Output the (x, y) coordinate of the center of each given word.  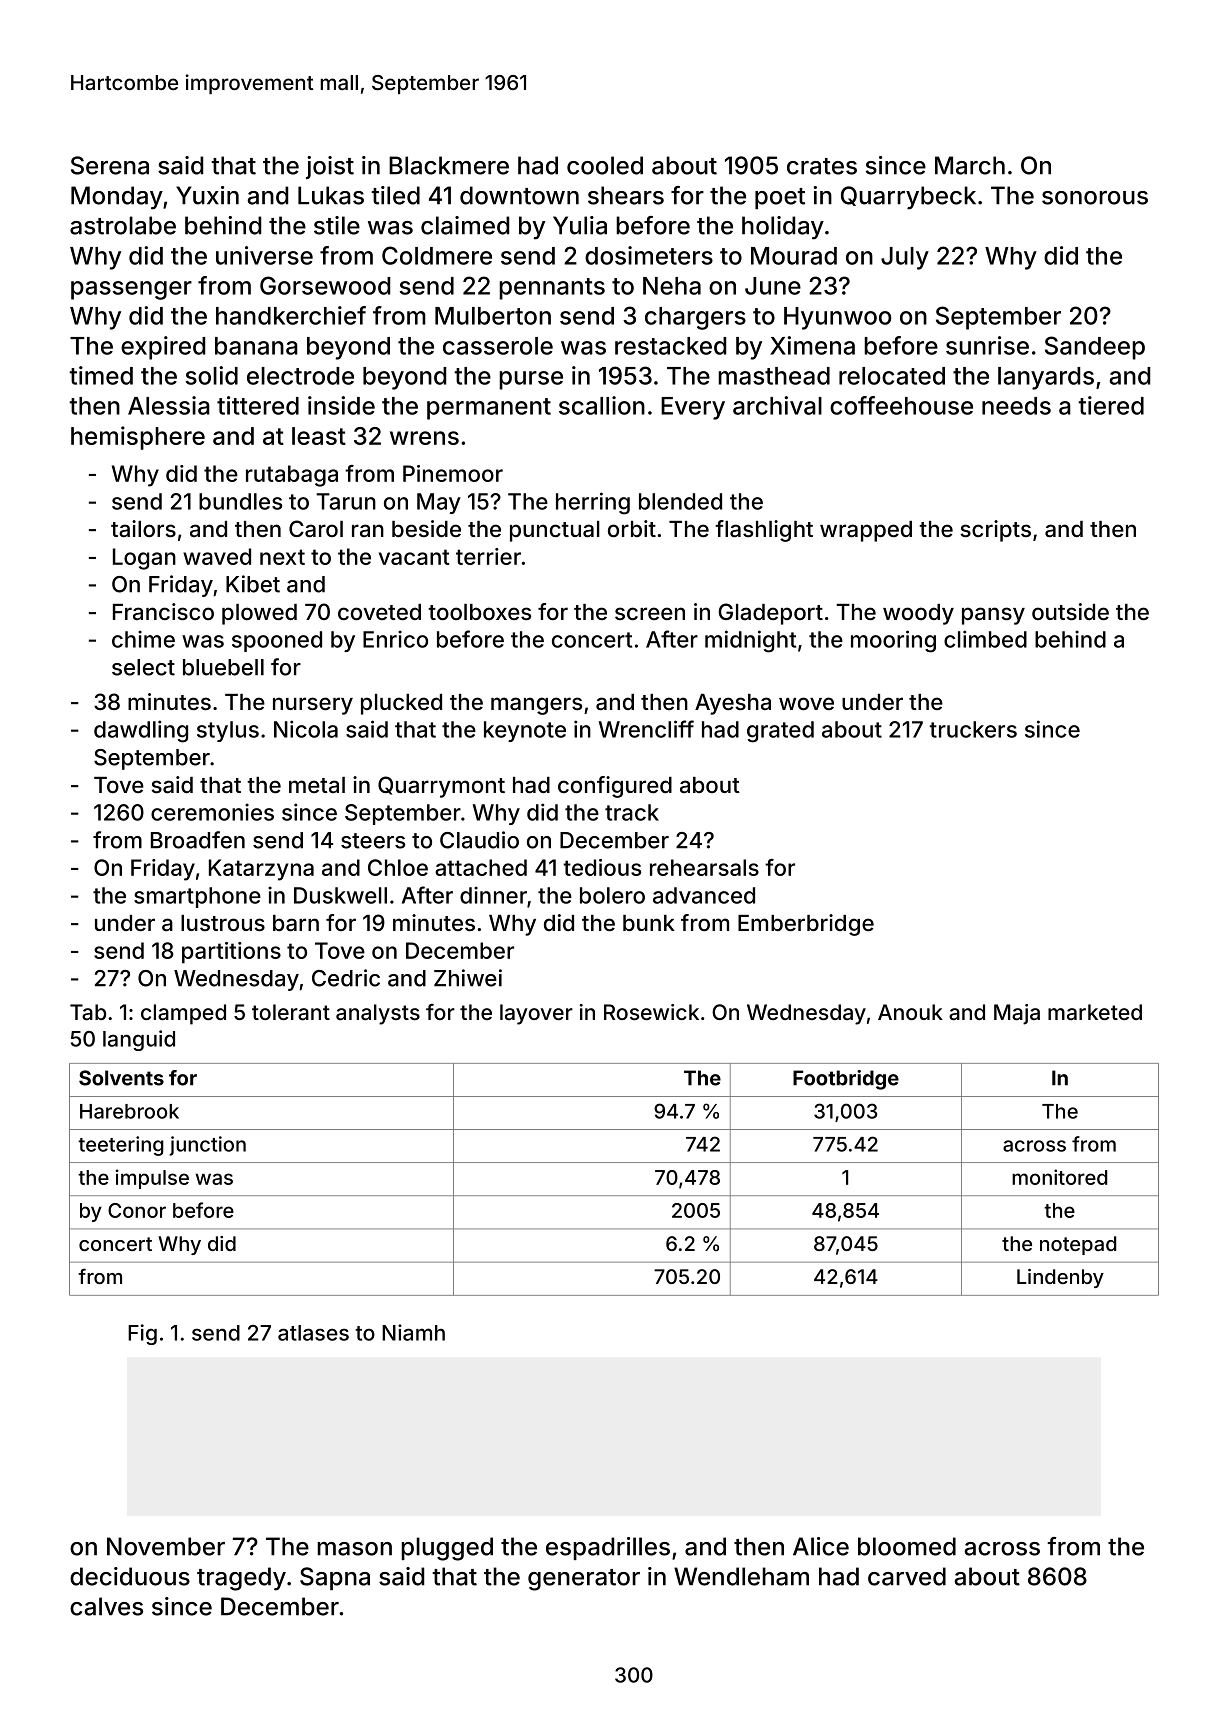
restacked (670, 346)
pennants (552, 289)
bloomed (907, 1546)
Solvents (121, 1078)
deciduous (130, 1576)
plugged (447, 1549)
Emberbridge (806, 925)
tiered (1111, 405)
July (905, 258)
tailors (143, 529)
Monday (117, 198)
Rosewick (651, 1012)
